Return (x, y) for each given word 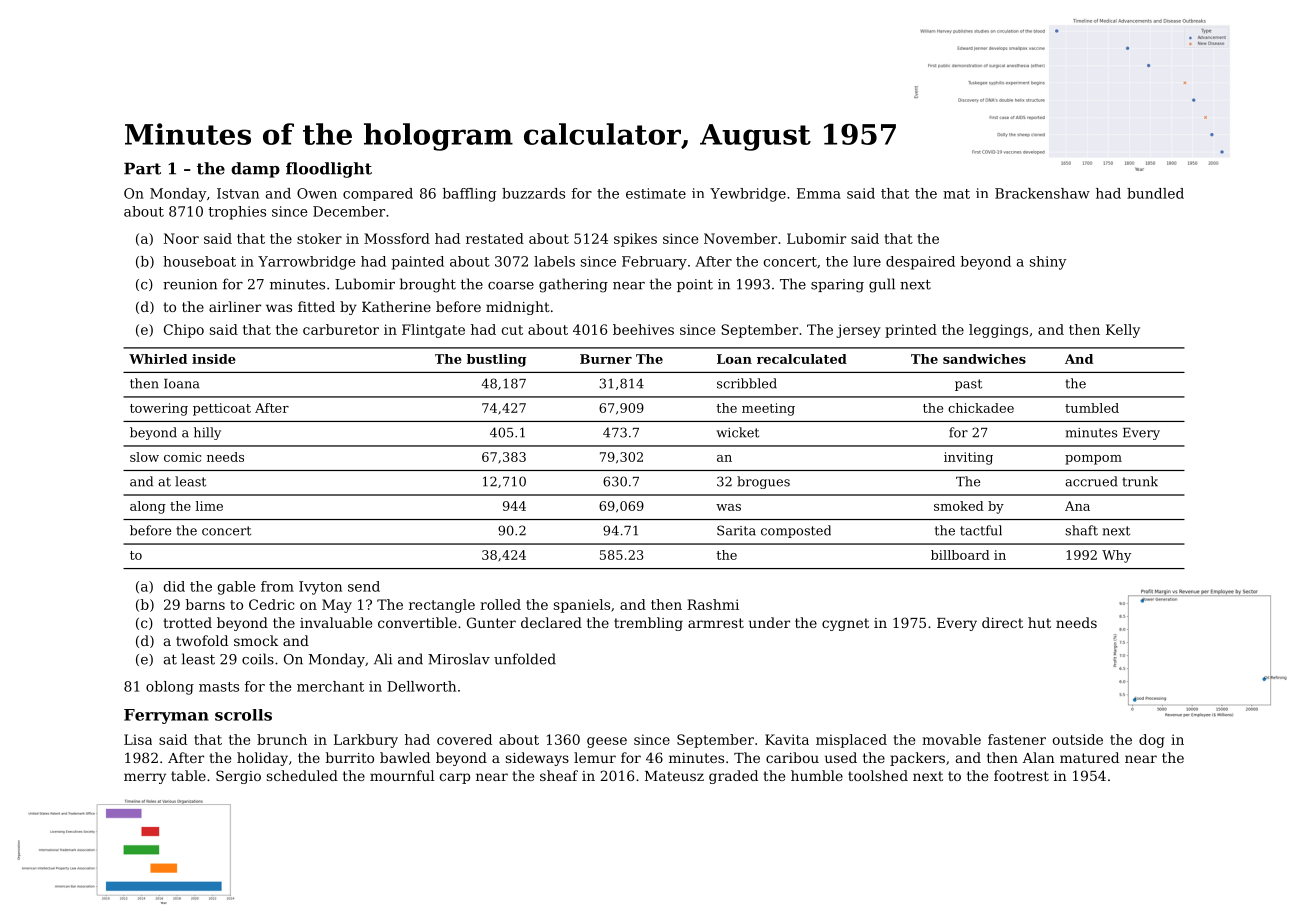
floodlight (329, 170)
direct (1002, 622)
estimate (656, 193)
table (188, 775)
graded (733, 777)
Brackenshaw (1042, 193)
